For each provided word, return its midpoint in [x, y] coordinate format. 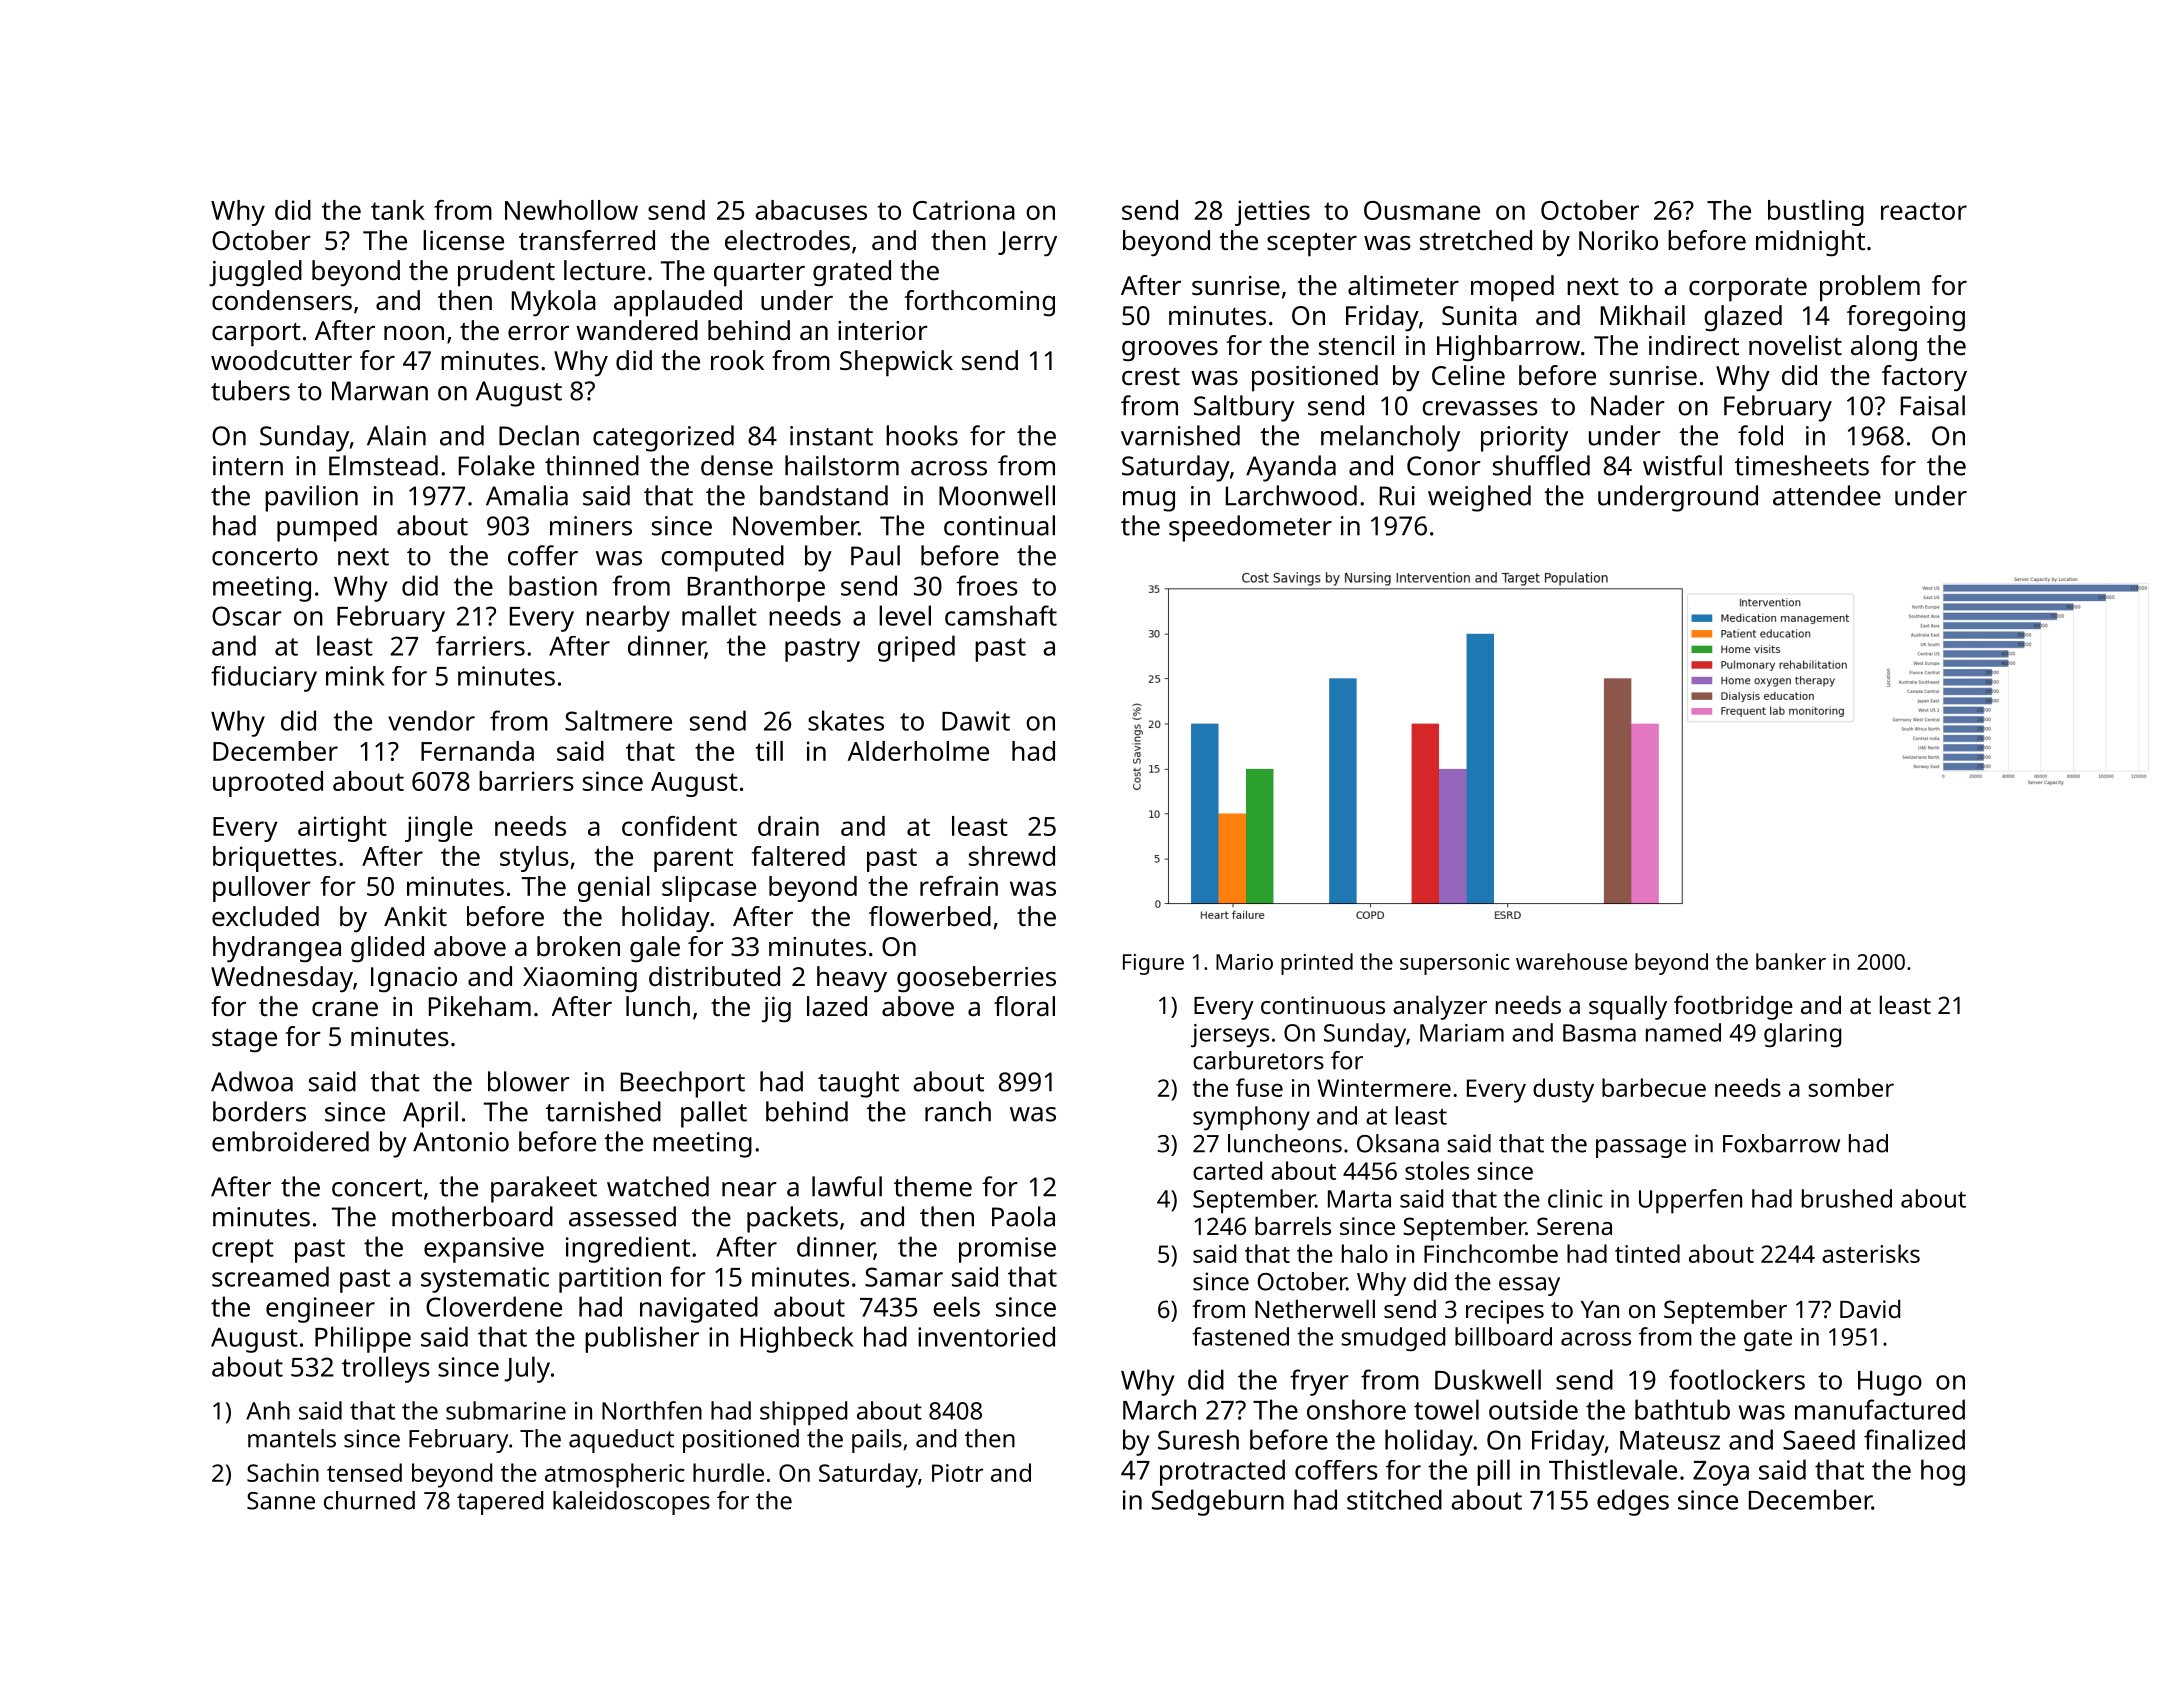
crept [243, 1251]
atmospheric [615, 1475]
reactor [1924, 211]
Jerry [1027, 243]
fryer [1319, 1382]
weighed [1479, 498]
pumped [327, 528]
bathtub [1682, 1409]
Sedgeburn [1218, 1502]
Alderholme [918, 751]
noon [414, 333]
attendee [1827, 495]
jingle [439, 829]
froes [987, 585]
